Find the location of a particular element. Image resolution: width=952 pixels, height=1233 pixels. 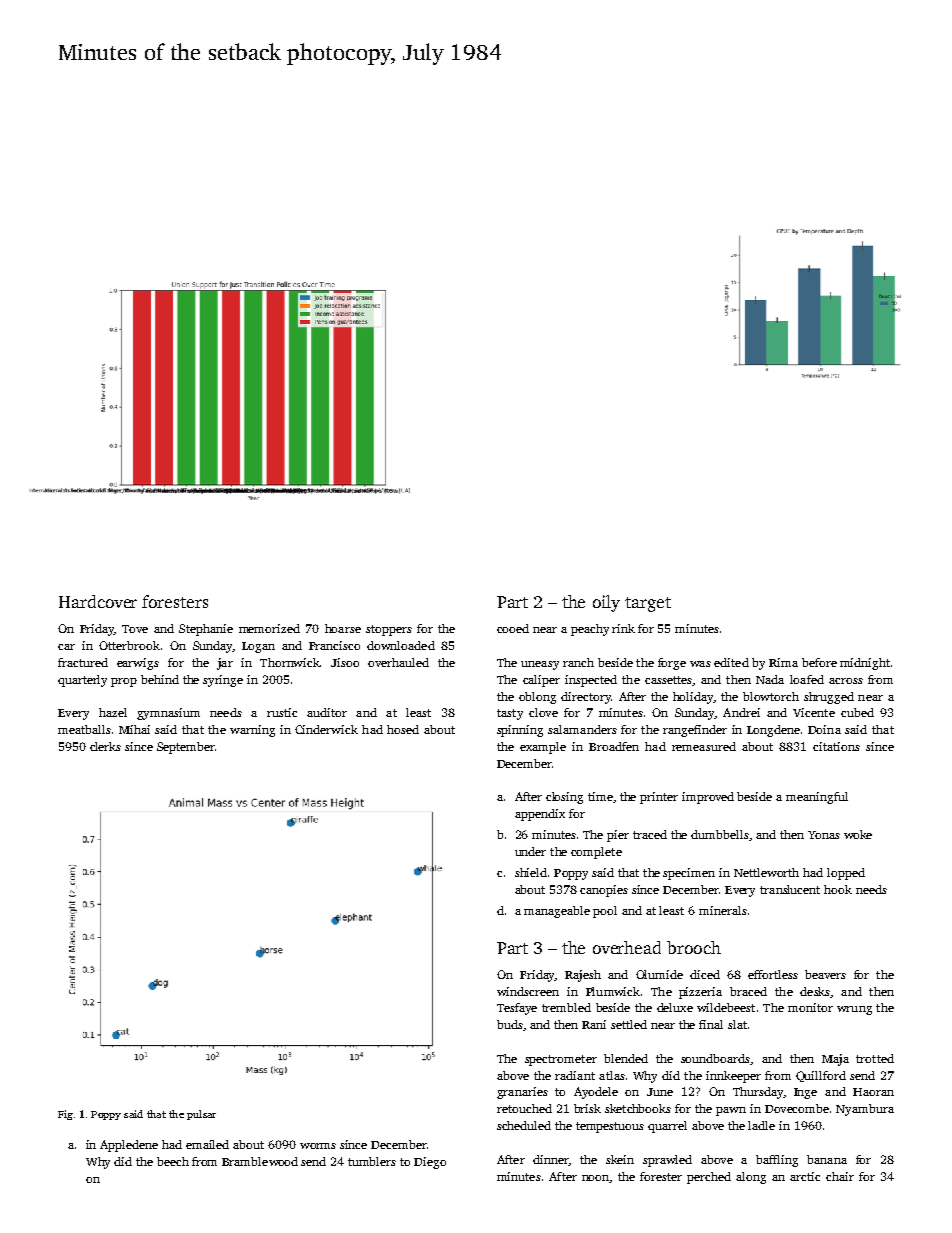

cooed is located at coordinates (513, 628).
